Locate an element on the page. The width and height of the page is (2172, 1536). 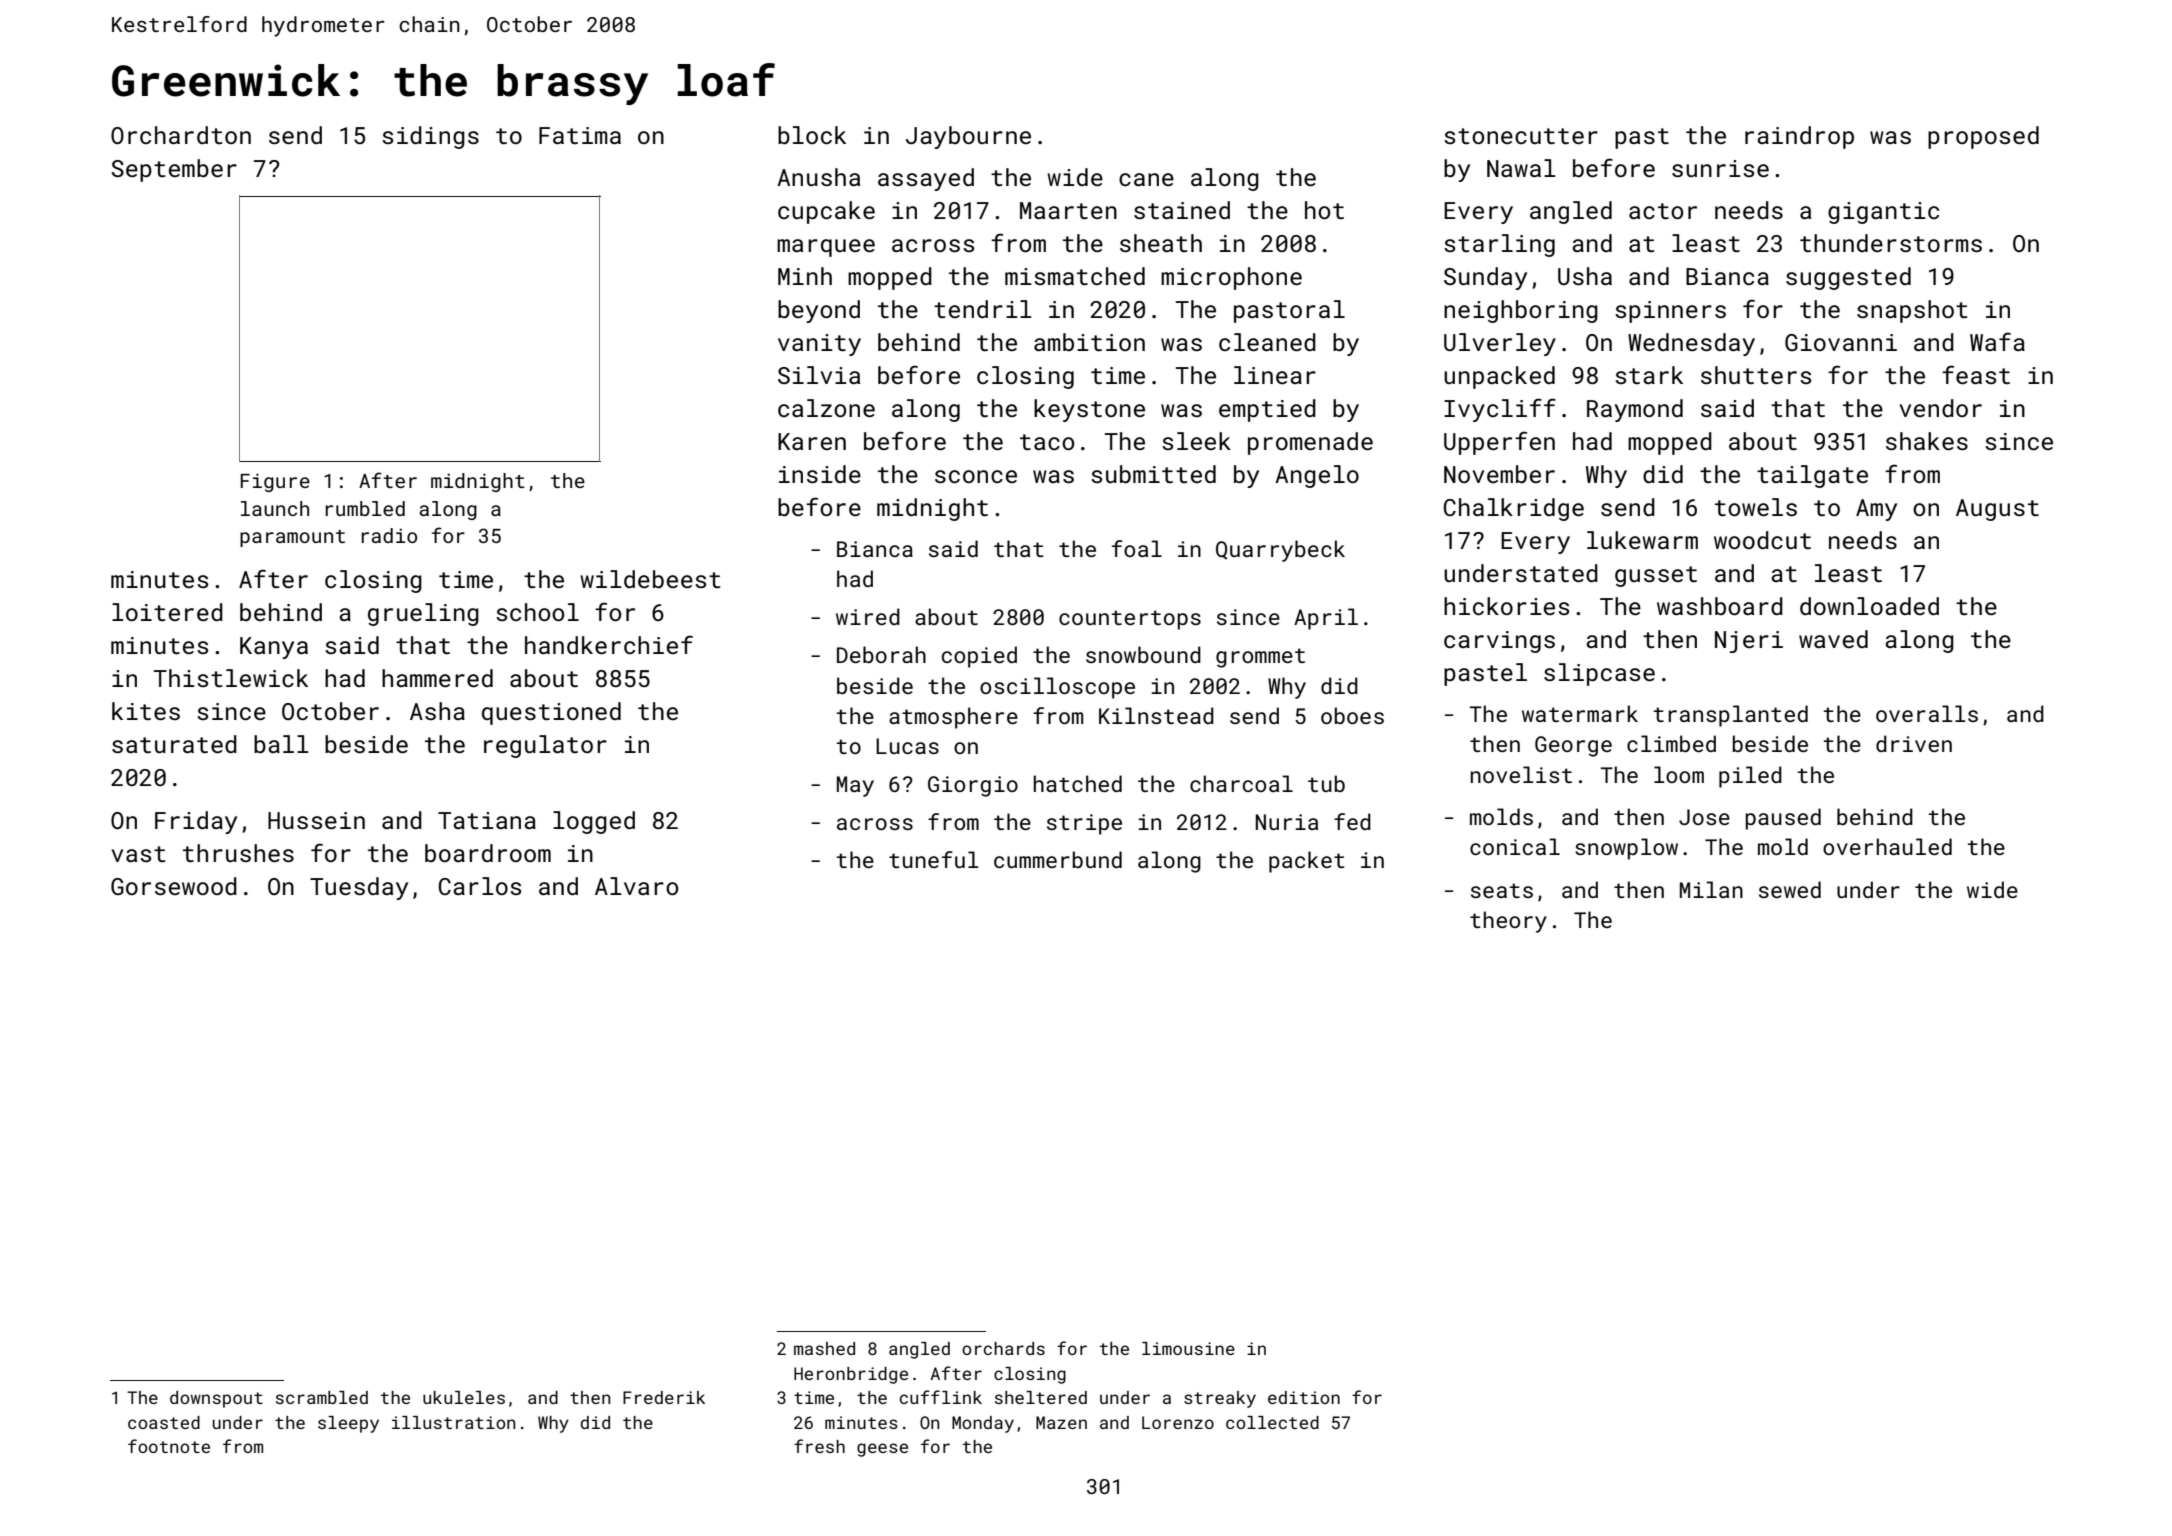
limousine is located at coordinates (1188, 1348).
